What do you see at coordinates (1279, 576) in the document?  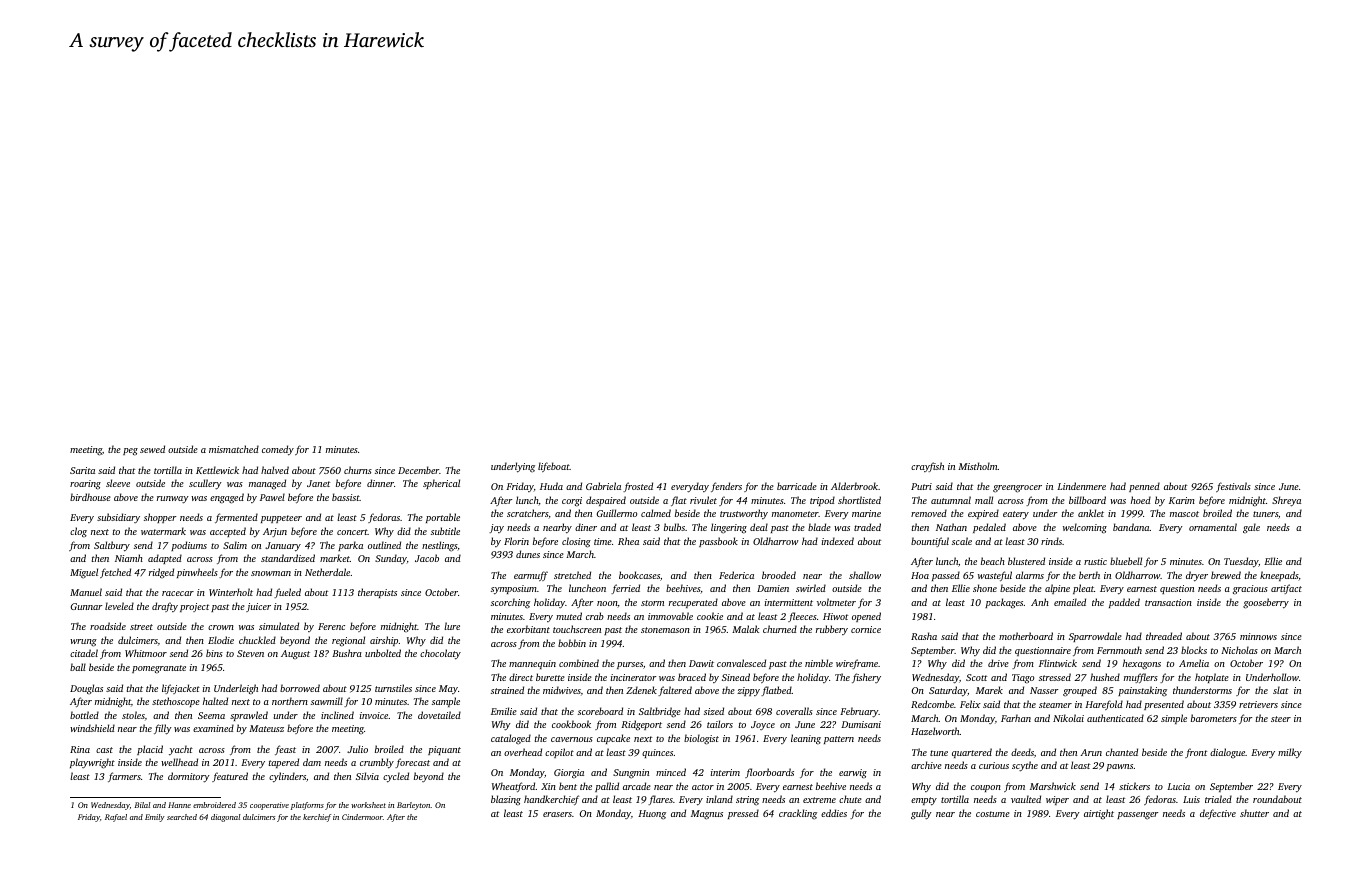 I see `kneepads` at bounding box center [1279, 576].
